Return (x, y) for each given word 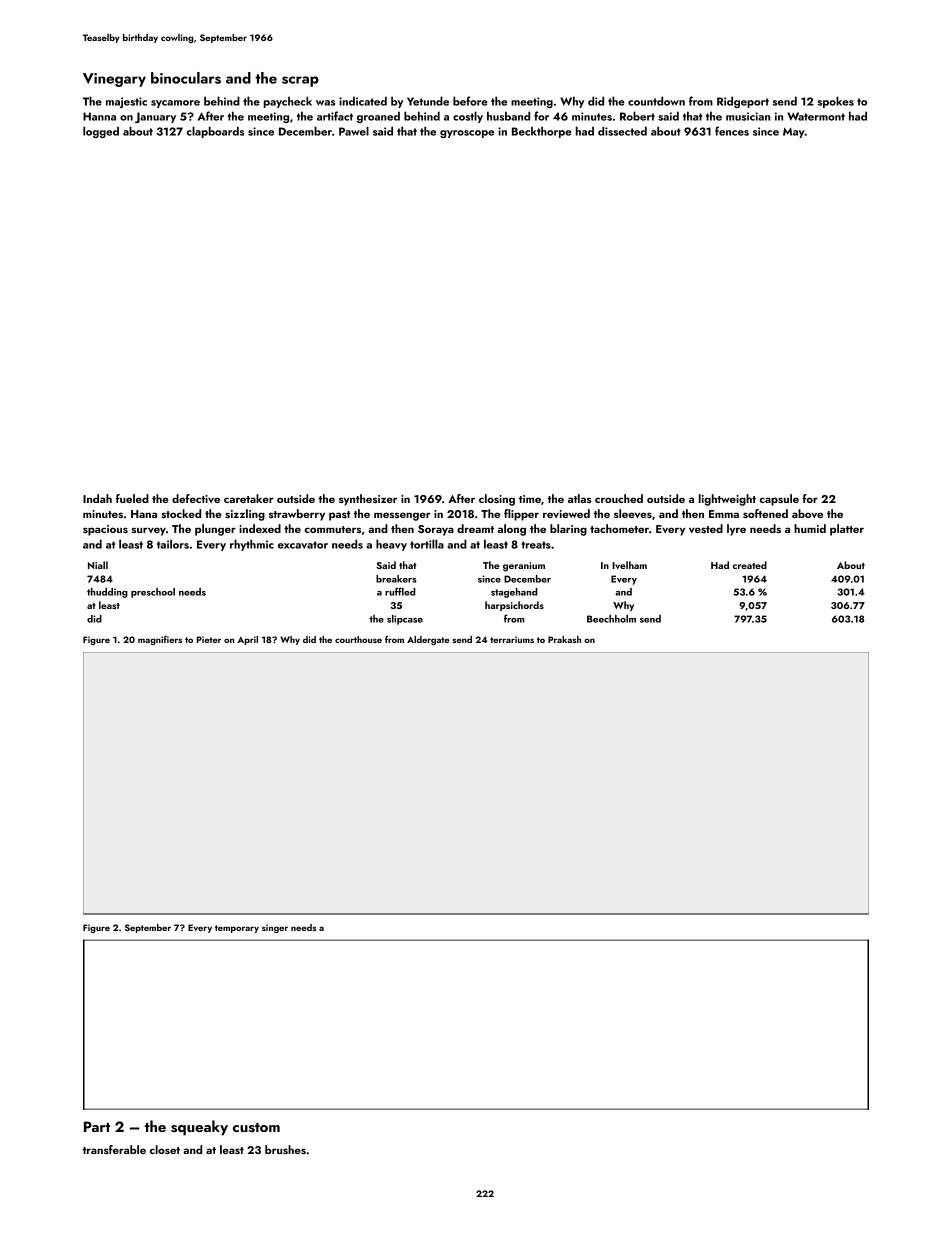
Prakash (564, 639)
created (750, 565)
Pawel (354, 131)
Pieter (209, 639)
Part (97, 1126)
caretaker (249, 498)
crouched (619, 498)
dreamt (475, 528)
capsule (779, 500)
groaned (378, 117)
